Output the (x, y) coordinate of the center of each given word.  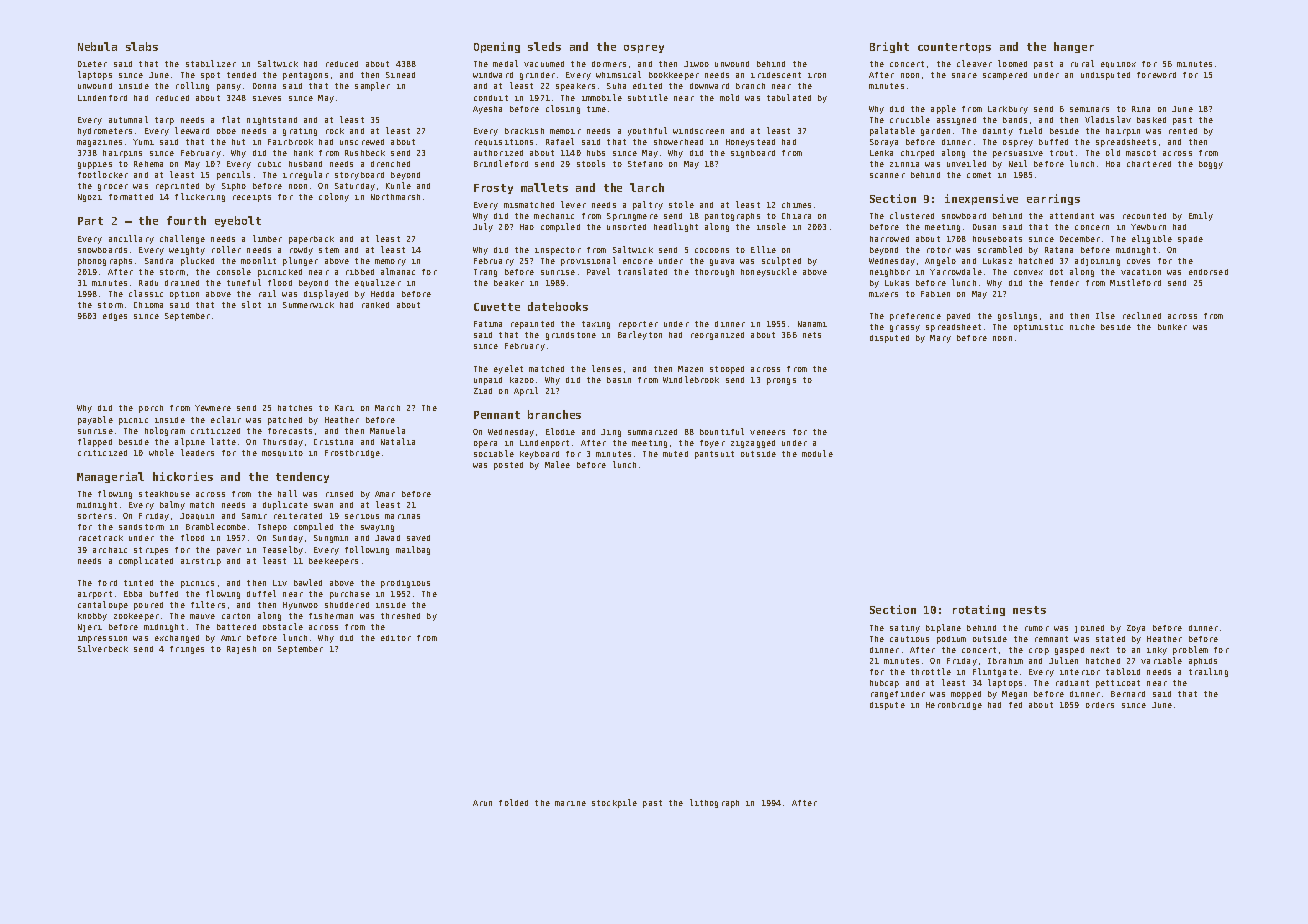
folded (513, 802)
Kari (344, 408)
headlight (676, 227)
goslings (1017, 316)
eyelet (508, 369)
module (817, 453)
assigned (956, 121)
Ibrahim (1005, 661)
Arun (482, 803)
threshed (400, 616)
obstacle (283, 626)
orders (1100, 705)
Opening (497, 47)
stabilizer (211, 63)
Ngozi (90, 198)
